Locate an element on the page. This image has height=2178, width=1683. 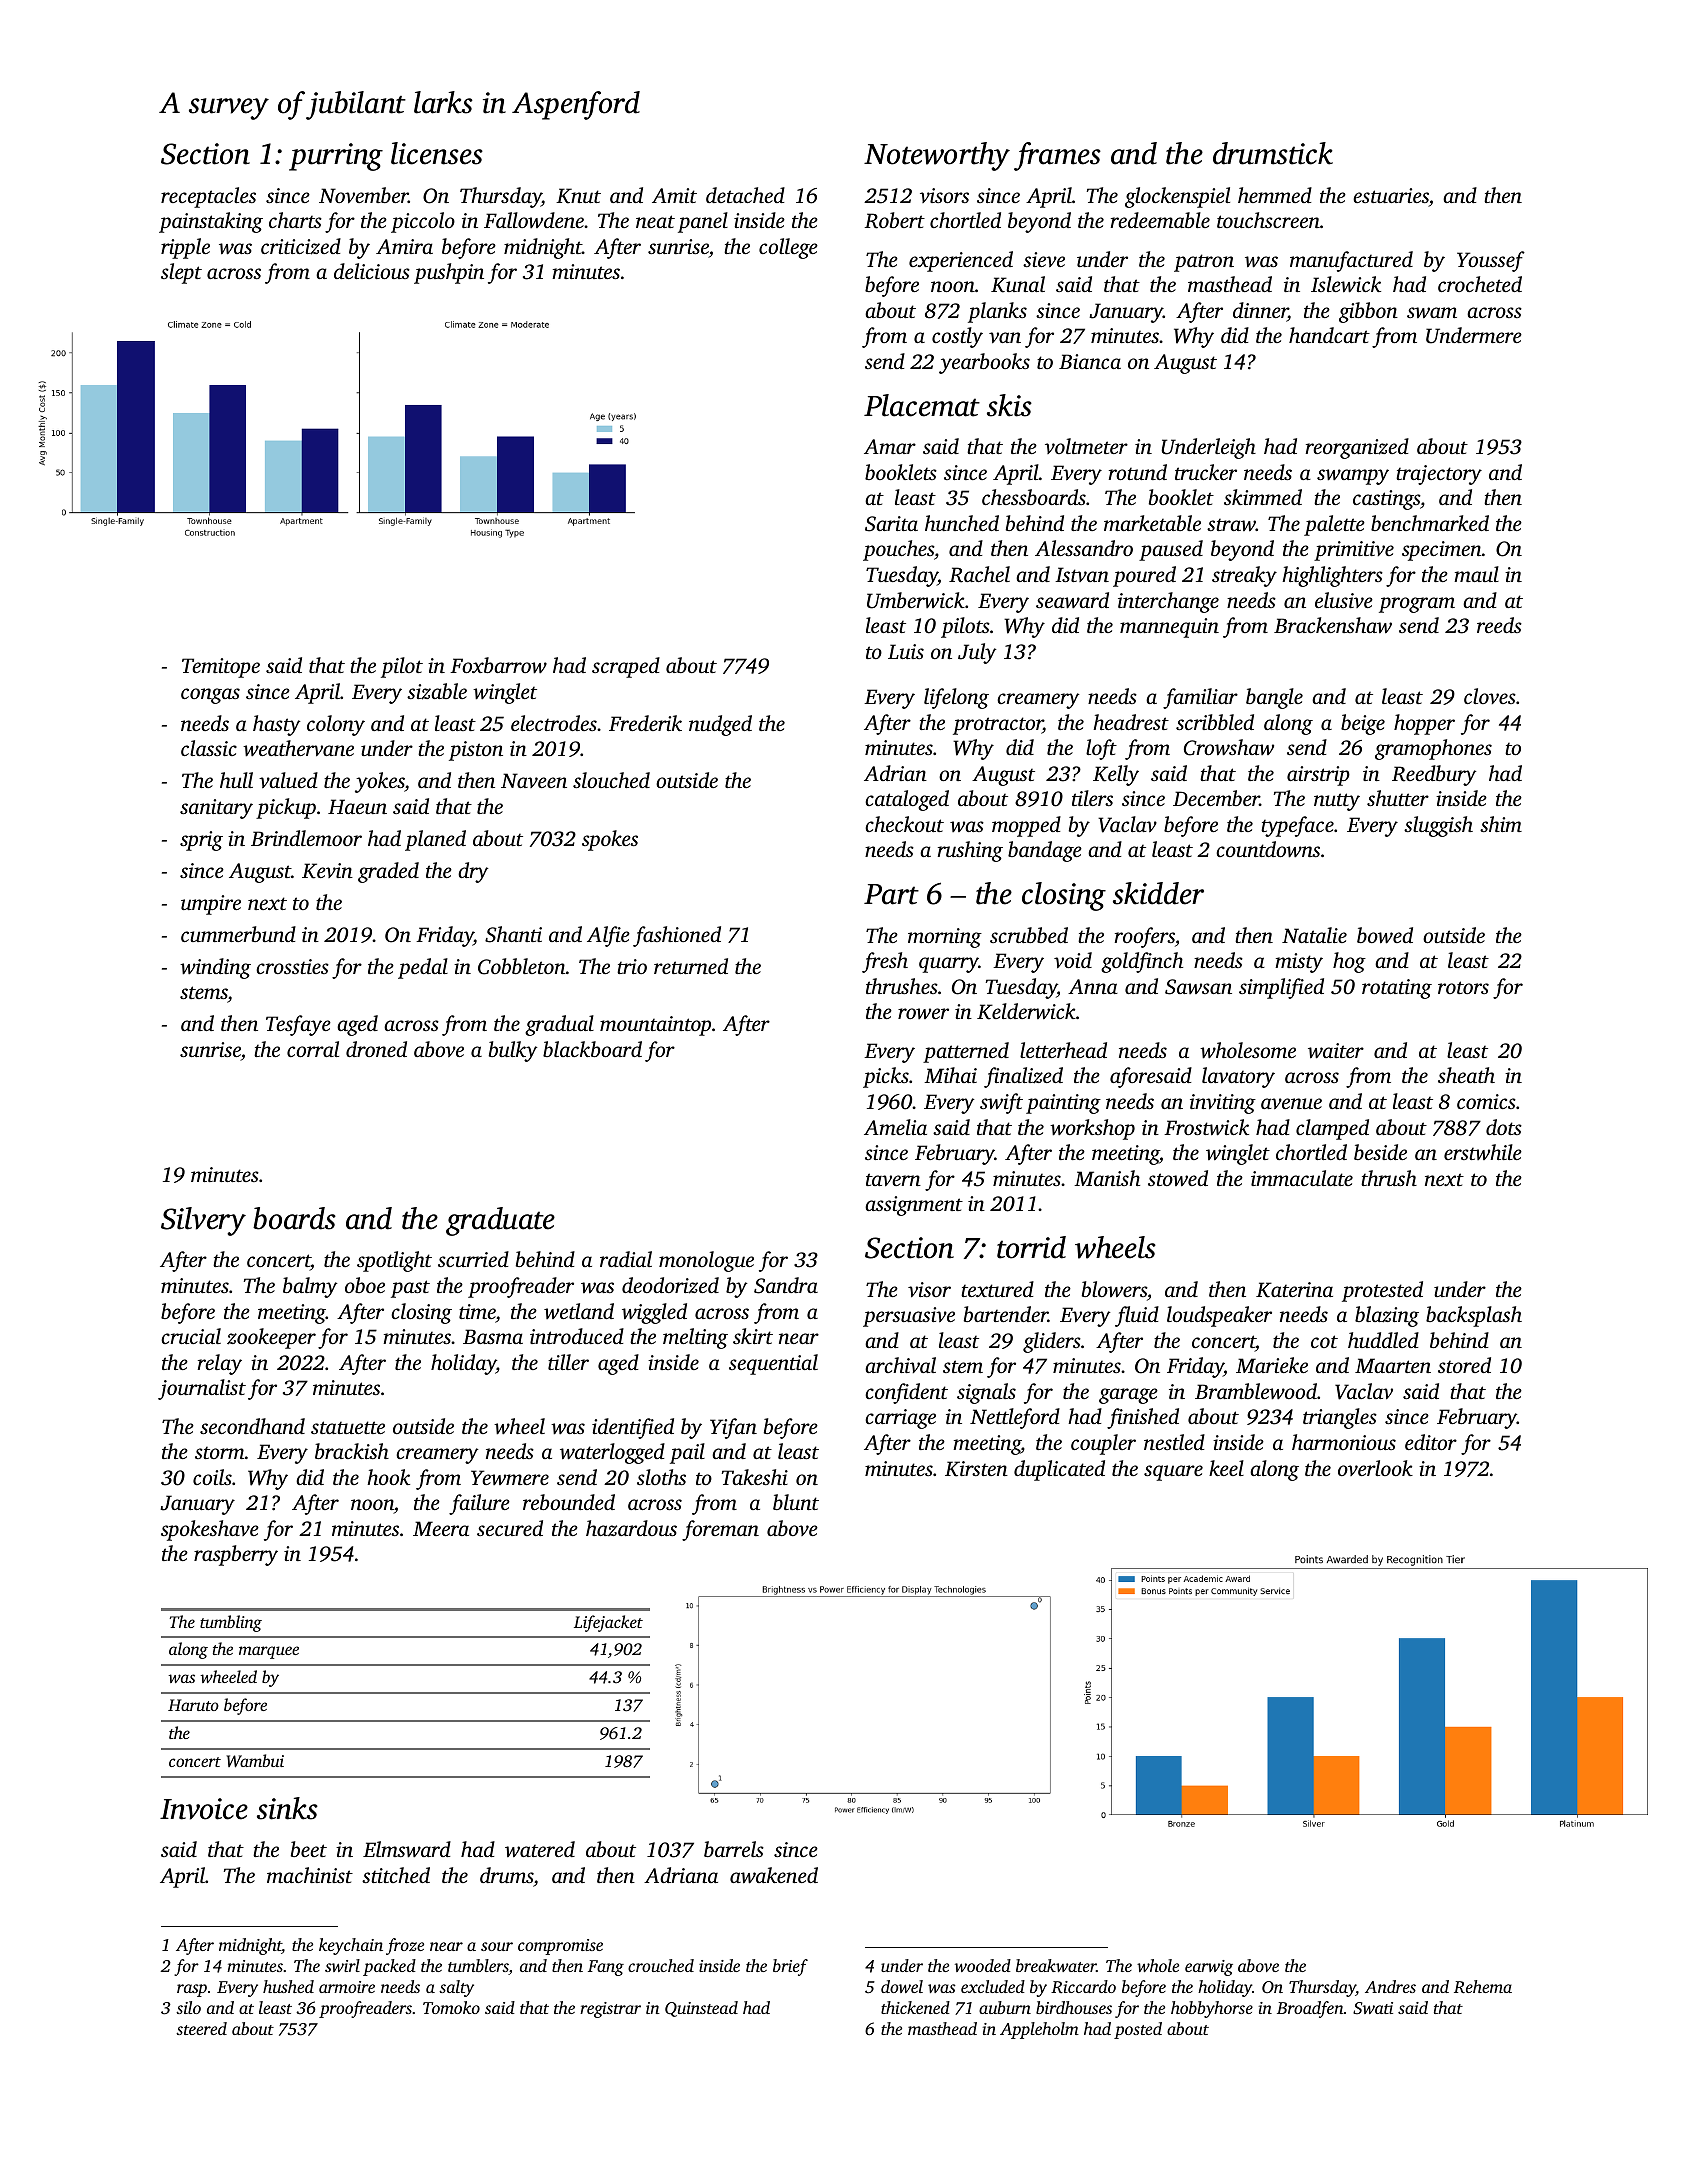
Kevin is located at coordinates (327, 871).
